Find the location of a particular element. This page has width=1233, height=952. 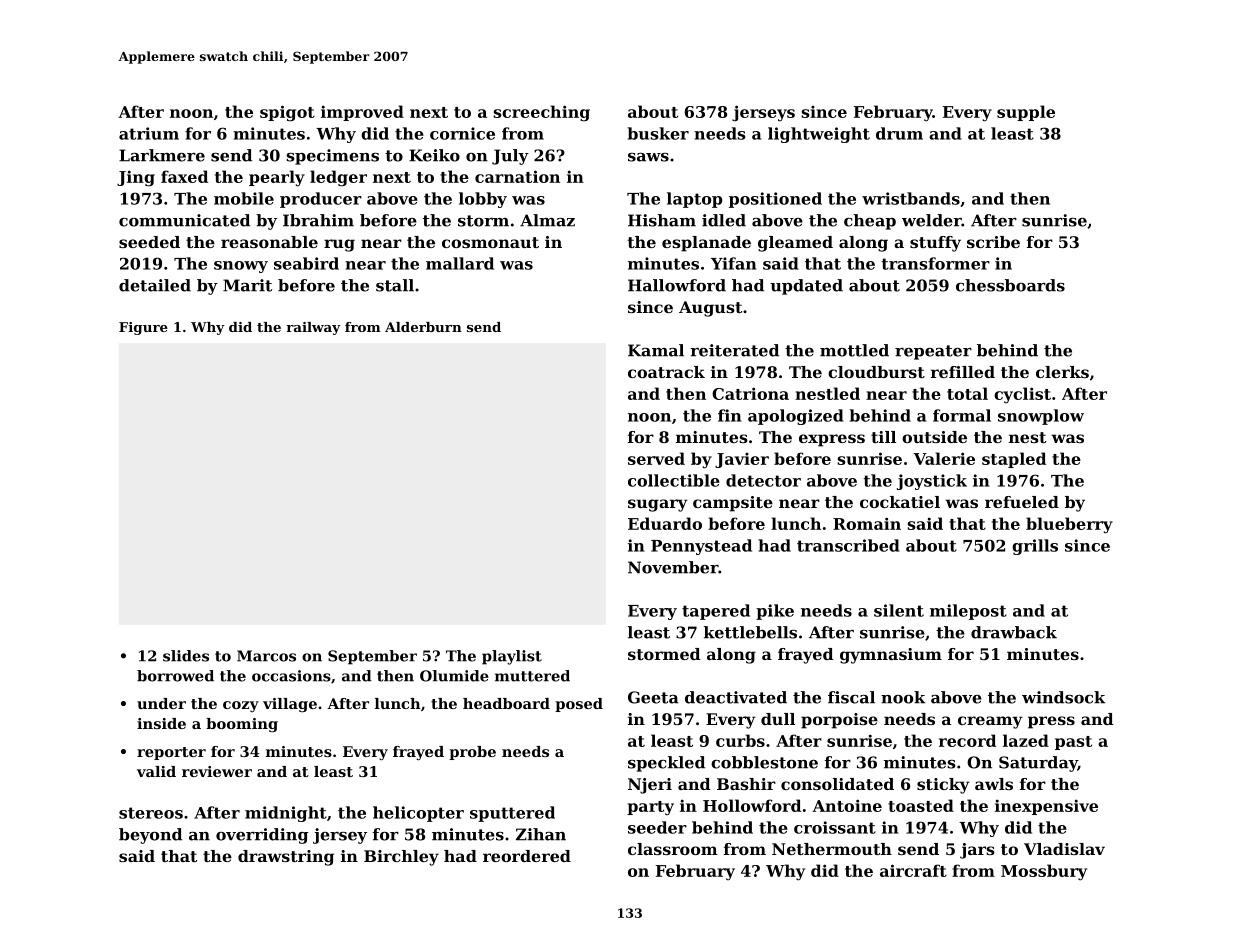

railway is located at coordinates (313, 328).
